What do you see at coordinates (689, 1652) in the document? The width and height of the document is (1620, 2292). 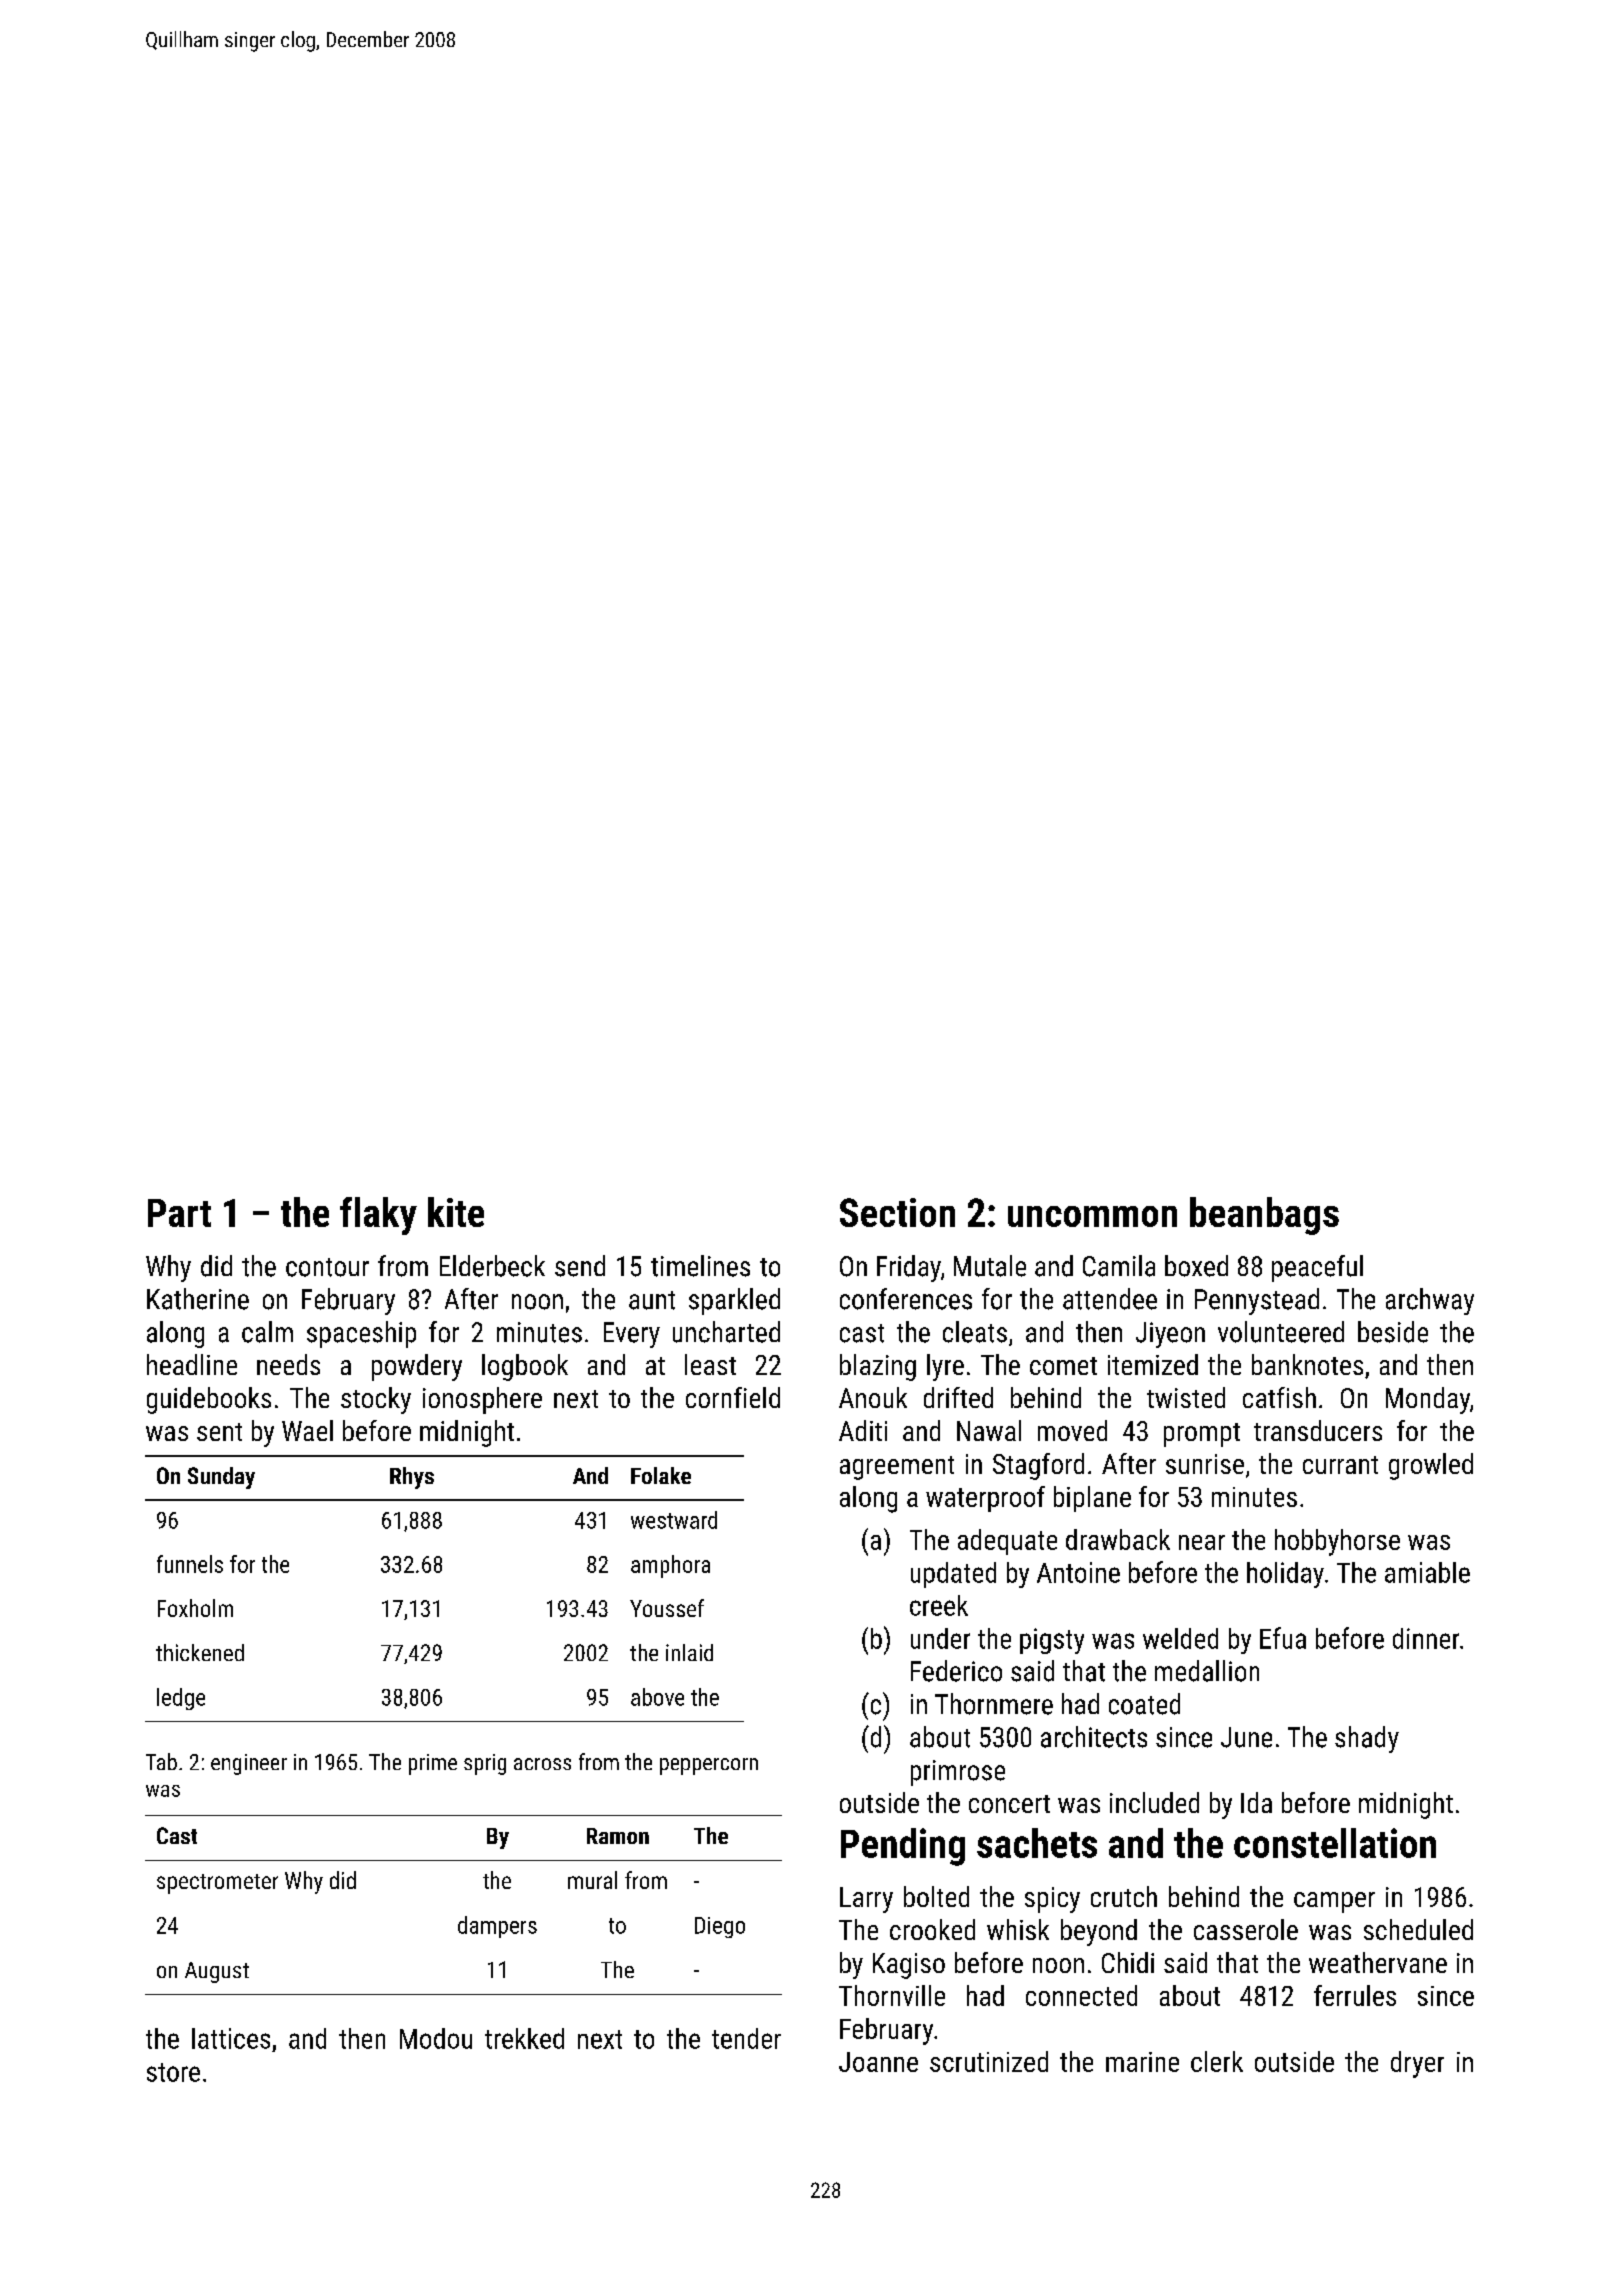 I see `inlaid` at bounding box center [689, 1652].
